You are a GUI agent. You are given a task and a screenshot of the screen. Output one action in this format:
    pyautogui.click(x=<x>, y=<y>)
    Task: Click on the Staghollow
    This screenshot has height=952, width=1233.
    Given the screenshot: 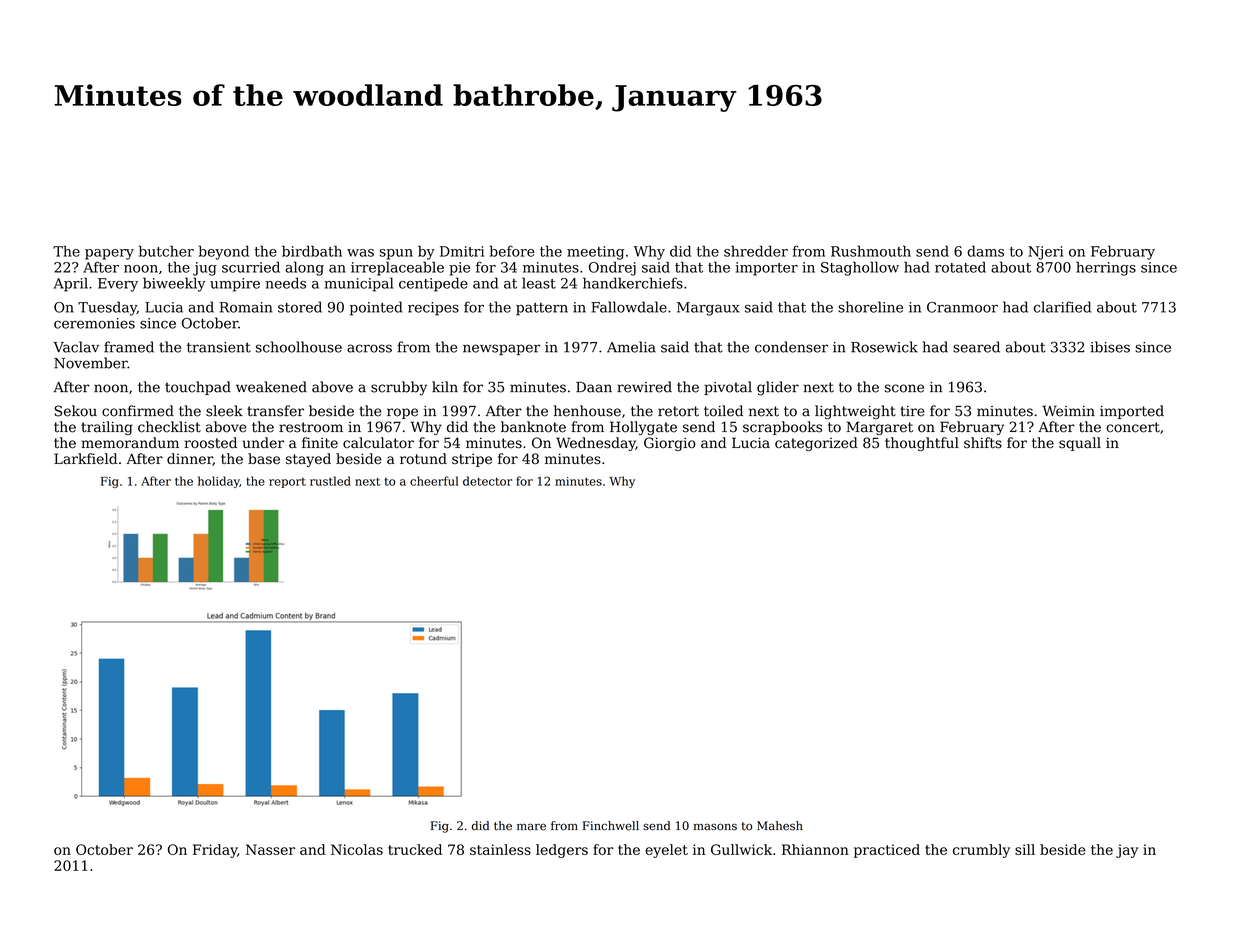 What is the action you would take?
    pyautogui.click(x=860, y=268)
